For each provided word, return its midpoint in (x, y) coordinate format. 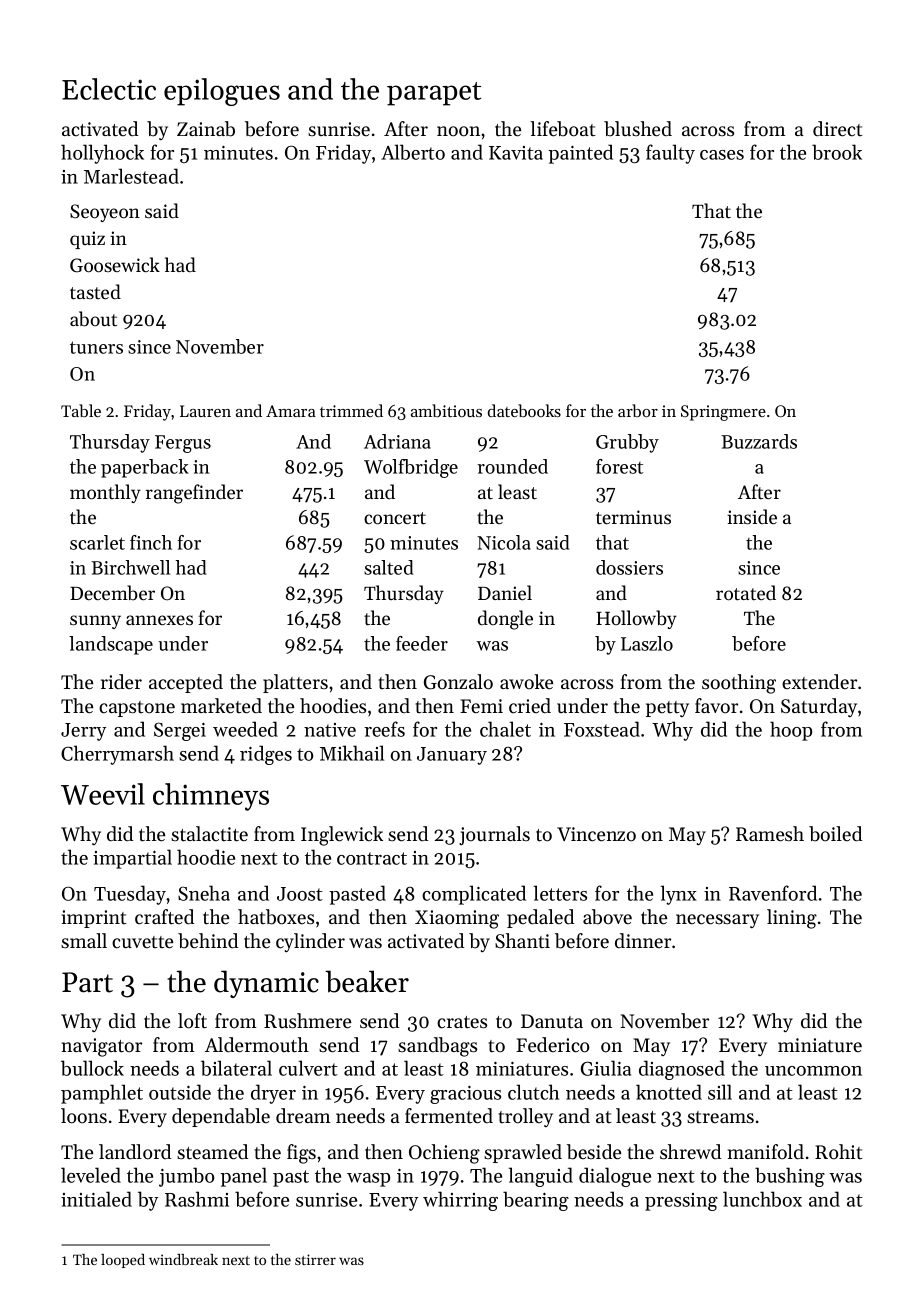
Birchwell (130, 567)
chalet (505, 729)
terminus (633, 517)
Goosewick (115, 265)
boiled (835, 834)
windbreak (183, 1259)
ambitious (446, 410)
